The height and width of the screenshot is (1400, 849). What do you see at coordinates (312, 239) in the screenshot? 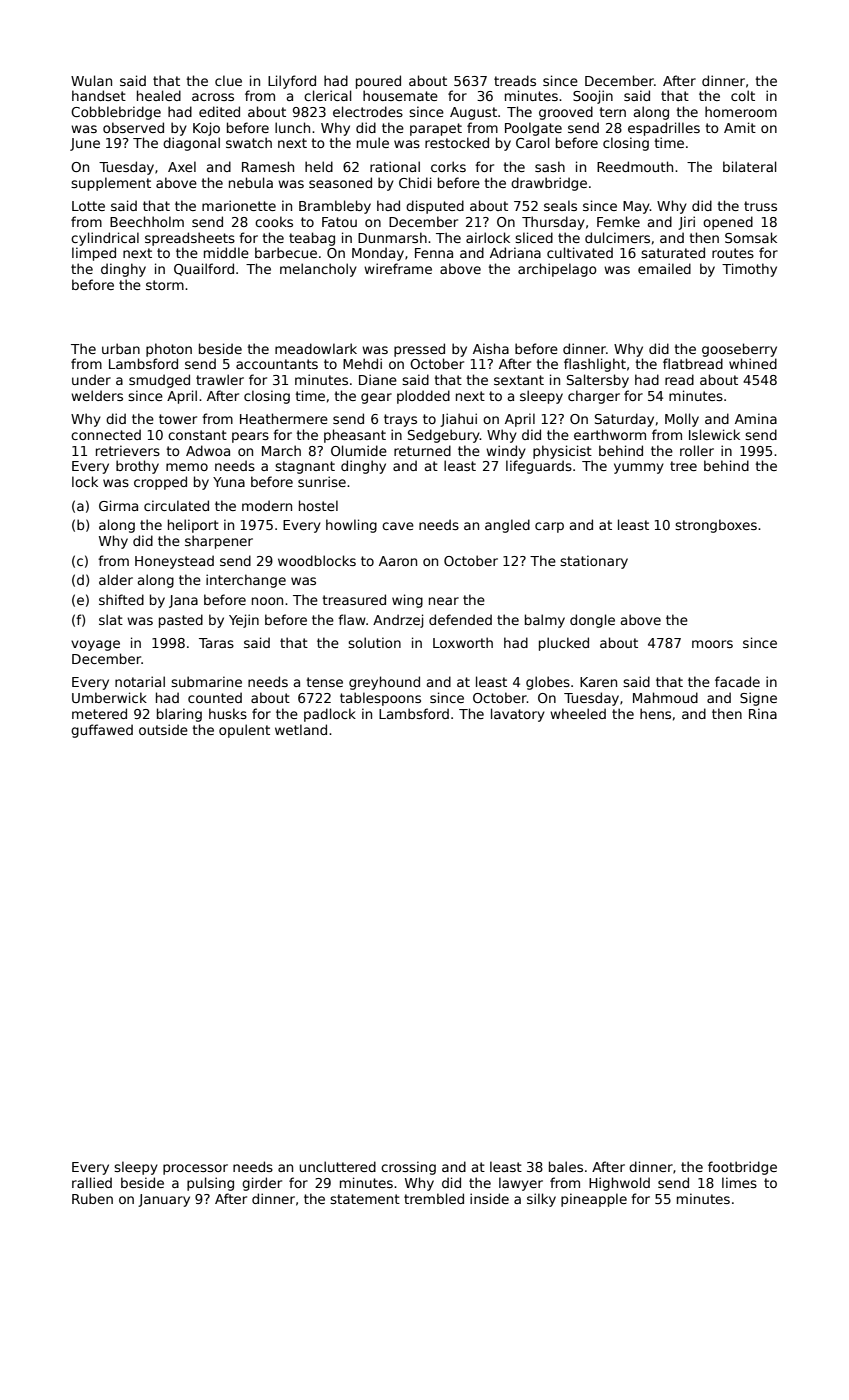
I see `teabag` at bounding box center [312, 239].
